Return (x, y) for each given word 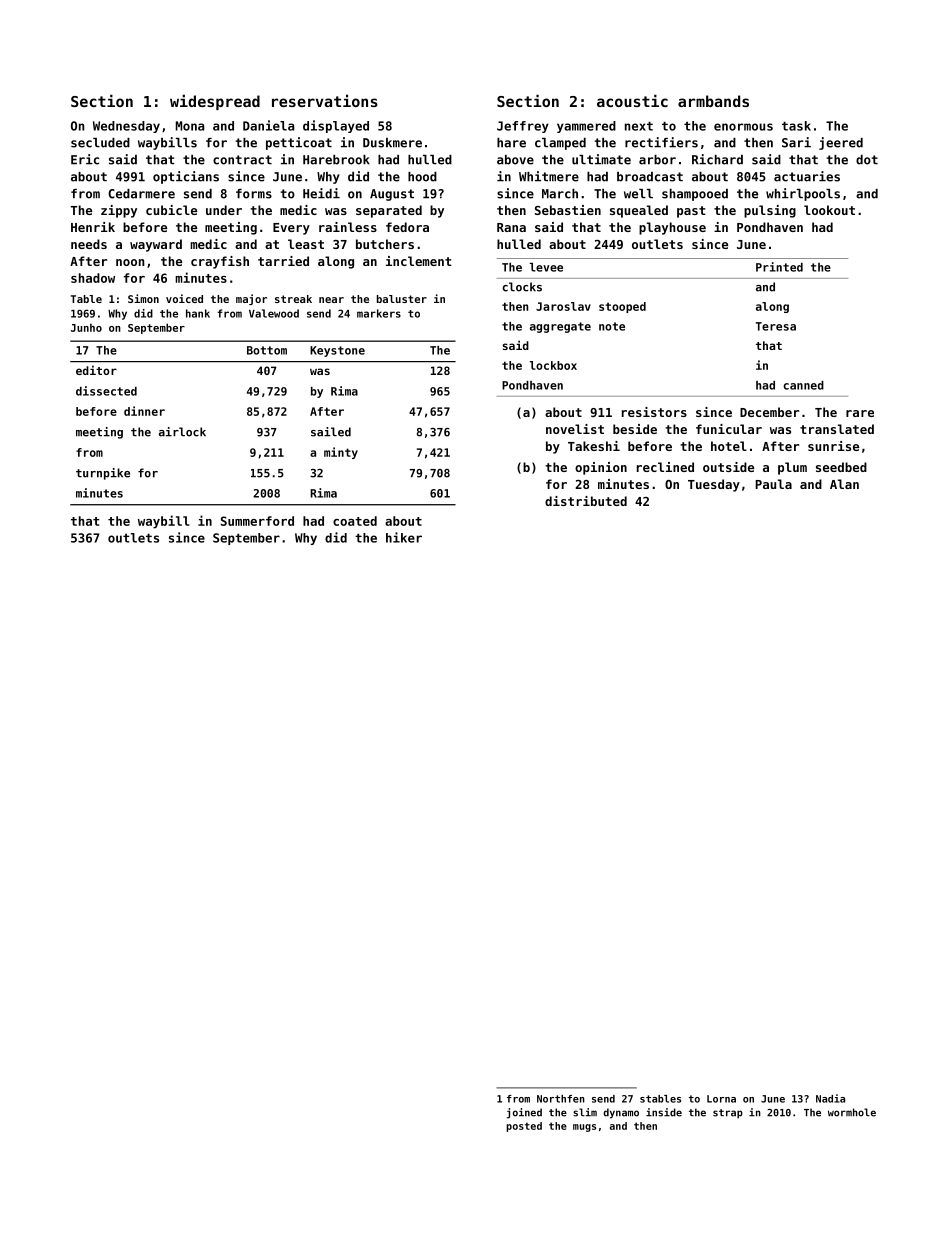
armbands (713, 101)
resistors (654, 412)
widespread (215, 102)
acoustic (632, 100)
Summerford (257, 521)
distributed (586, 501)
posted (524, 1127)
